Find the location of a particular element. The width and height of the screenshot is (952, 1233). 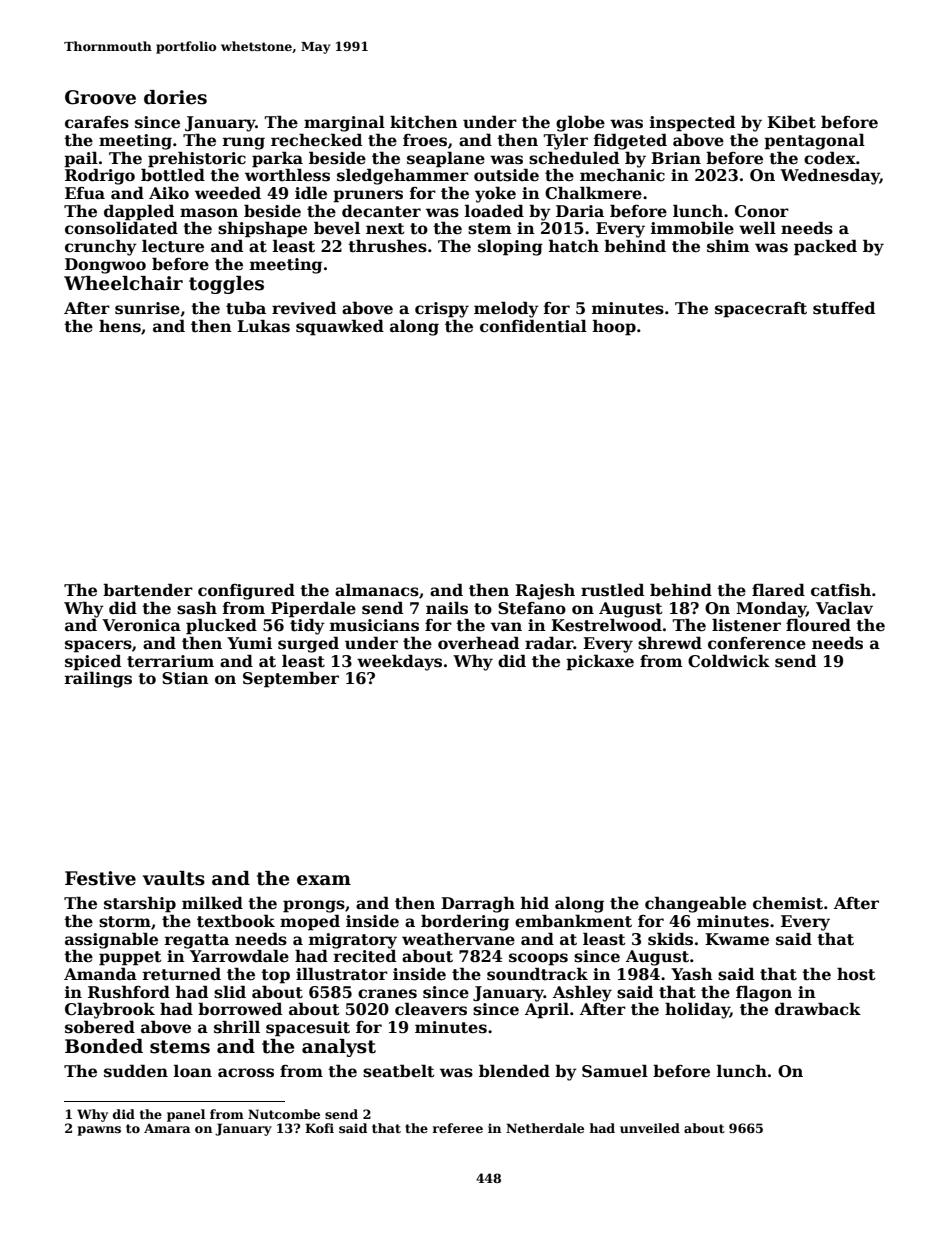

Efua is located at coordinates (85, 193).
